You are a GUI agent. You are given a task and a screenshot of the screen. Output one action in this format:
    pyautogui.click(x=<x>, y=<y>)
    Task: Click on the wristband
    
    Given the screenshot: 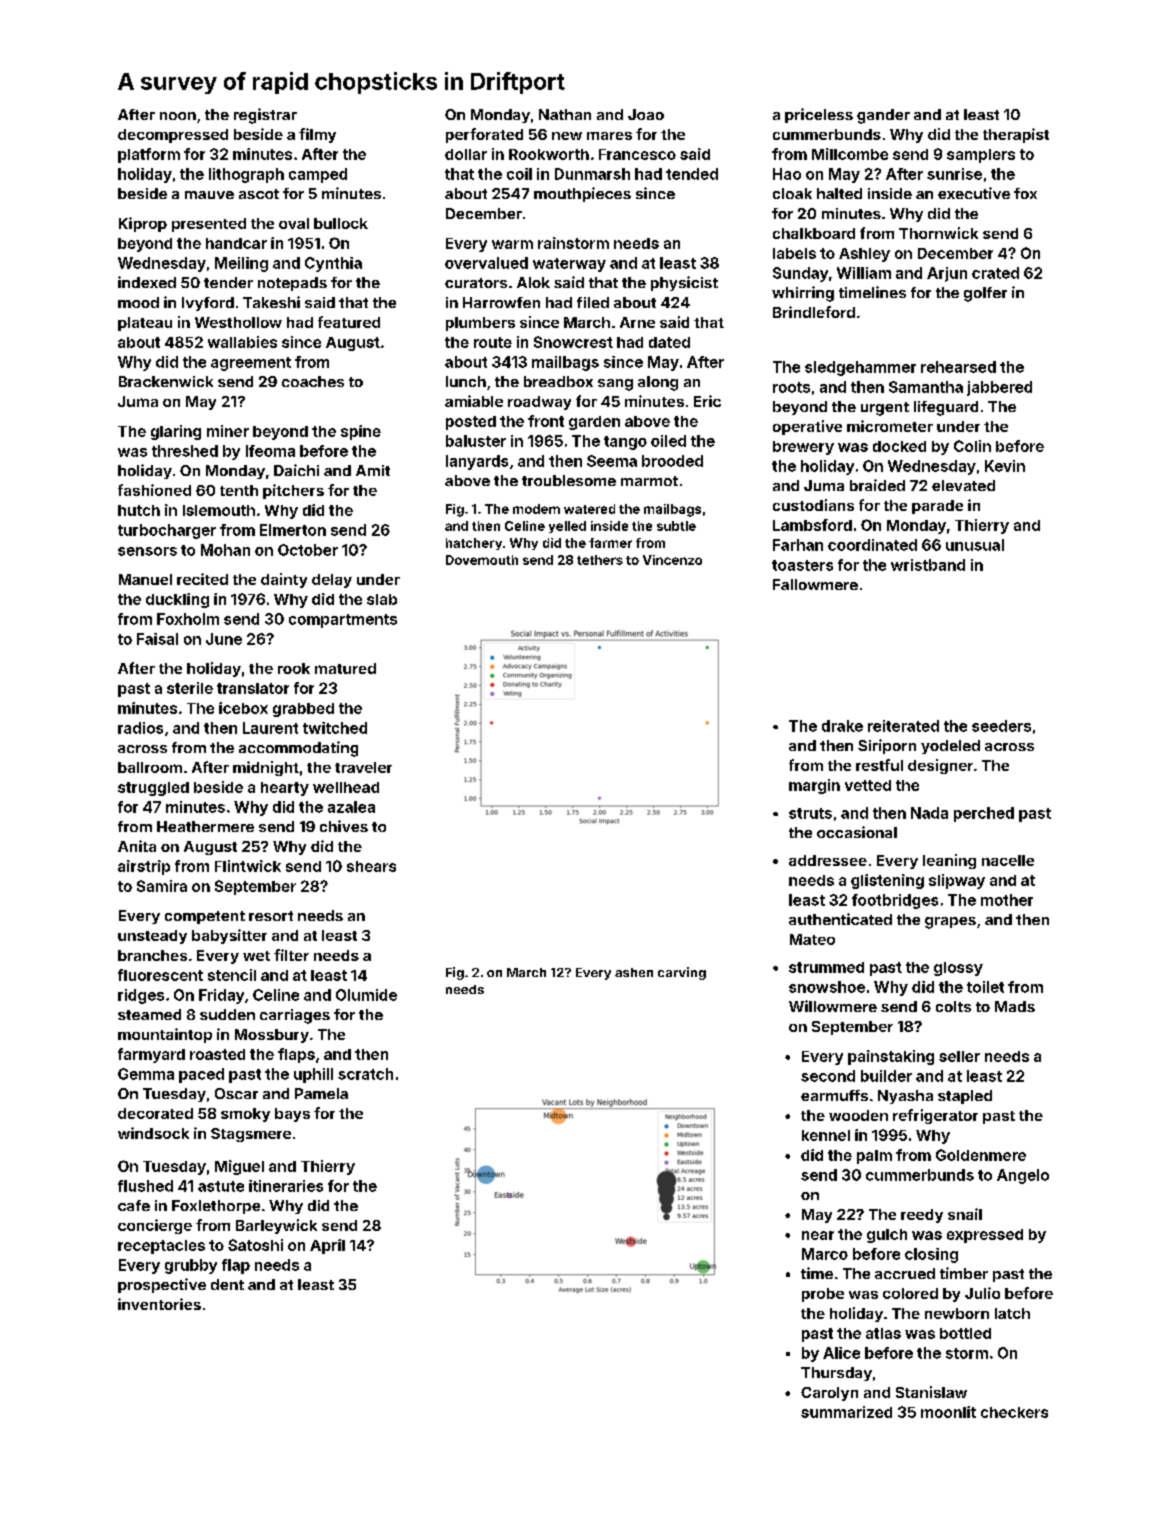 What is the action you would take?
    pyautogui.click(x=928, y=565)
